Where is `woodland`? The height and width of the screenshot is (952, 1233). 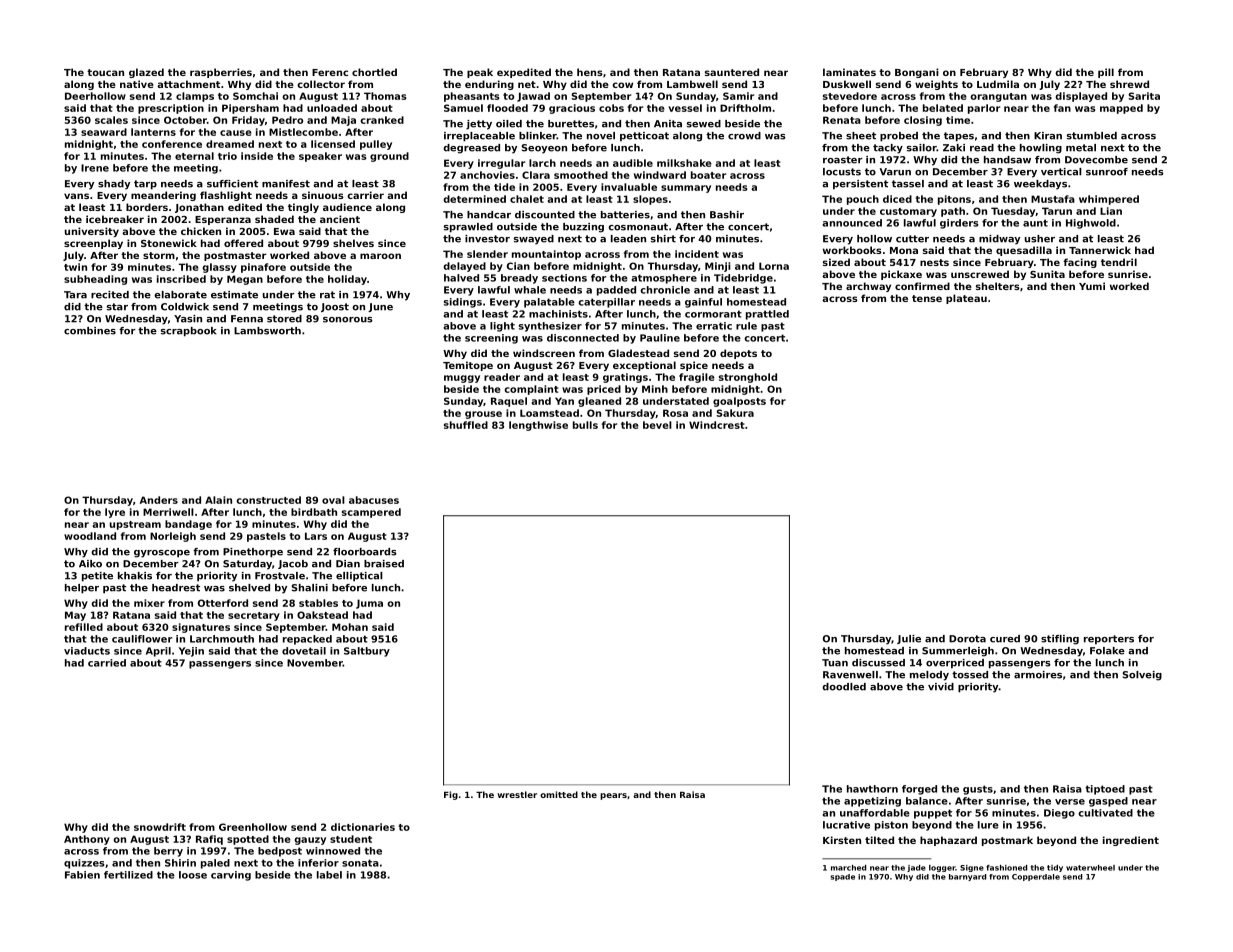
woodland is located at coordinates (90, 536).
